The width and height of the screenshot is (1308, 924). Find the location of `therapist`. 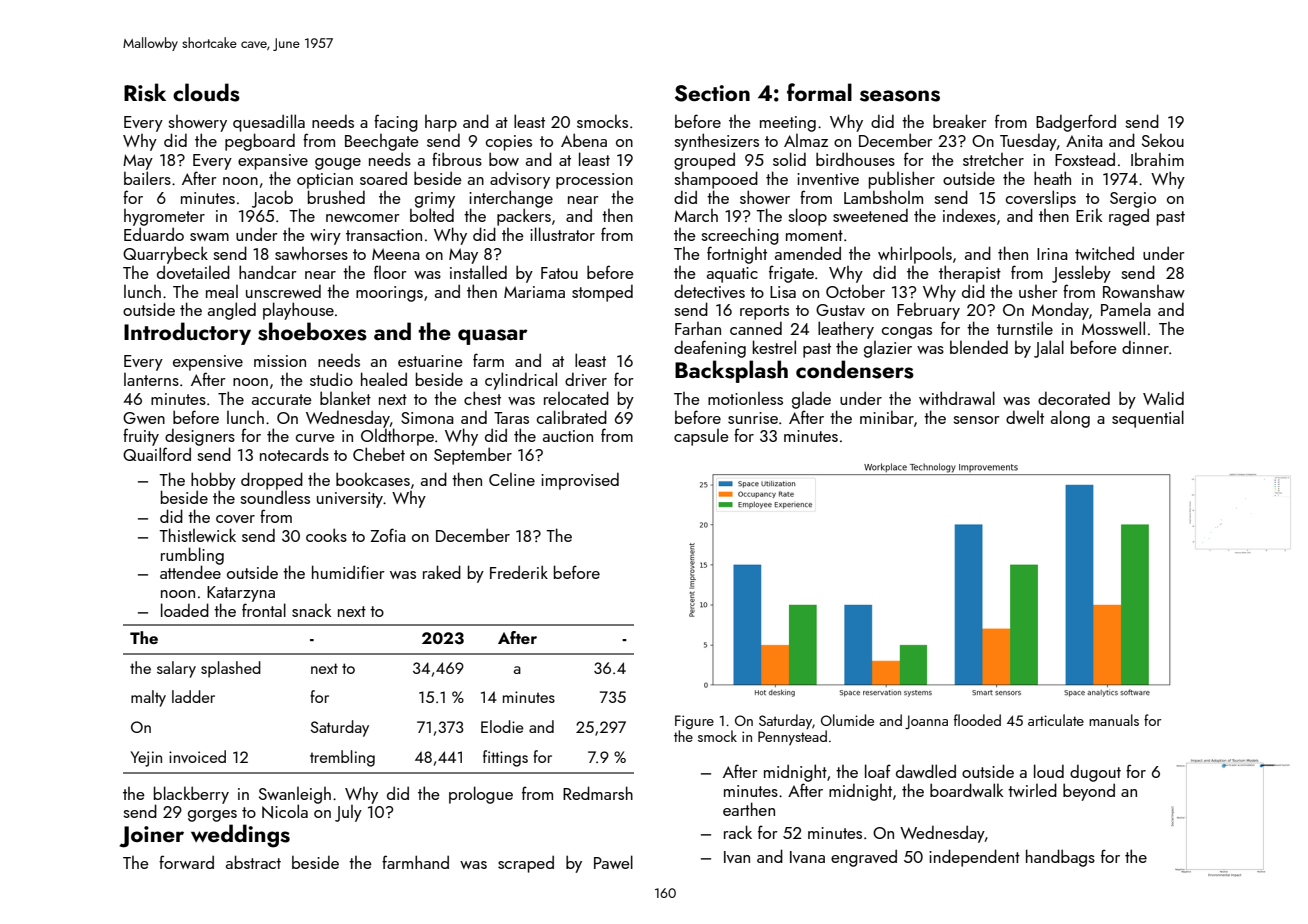

therapist is located at coordinates (970, 274).
